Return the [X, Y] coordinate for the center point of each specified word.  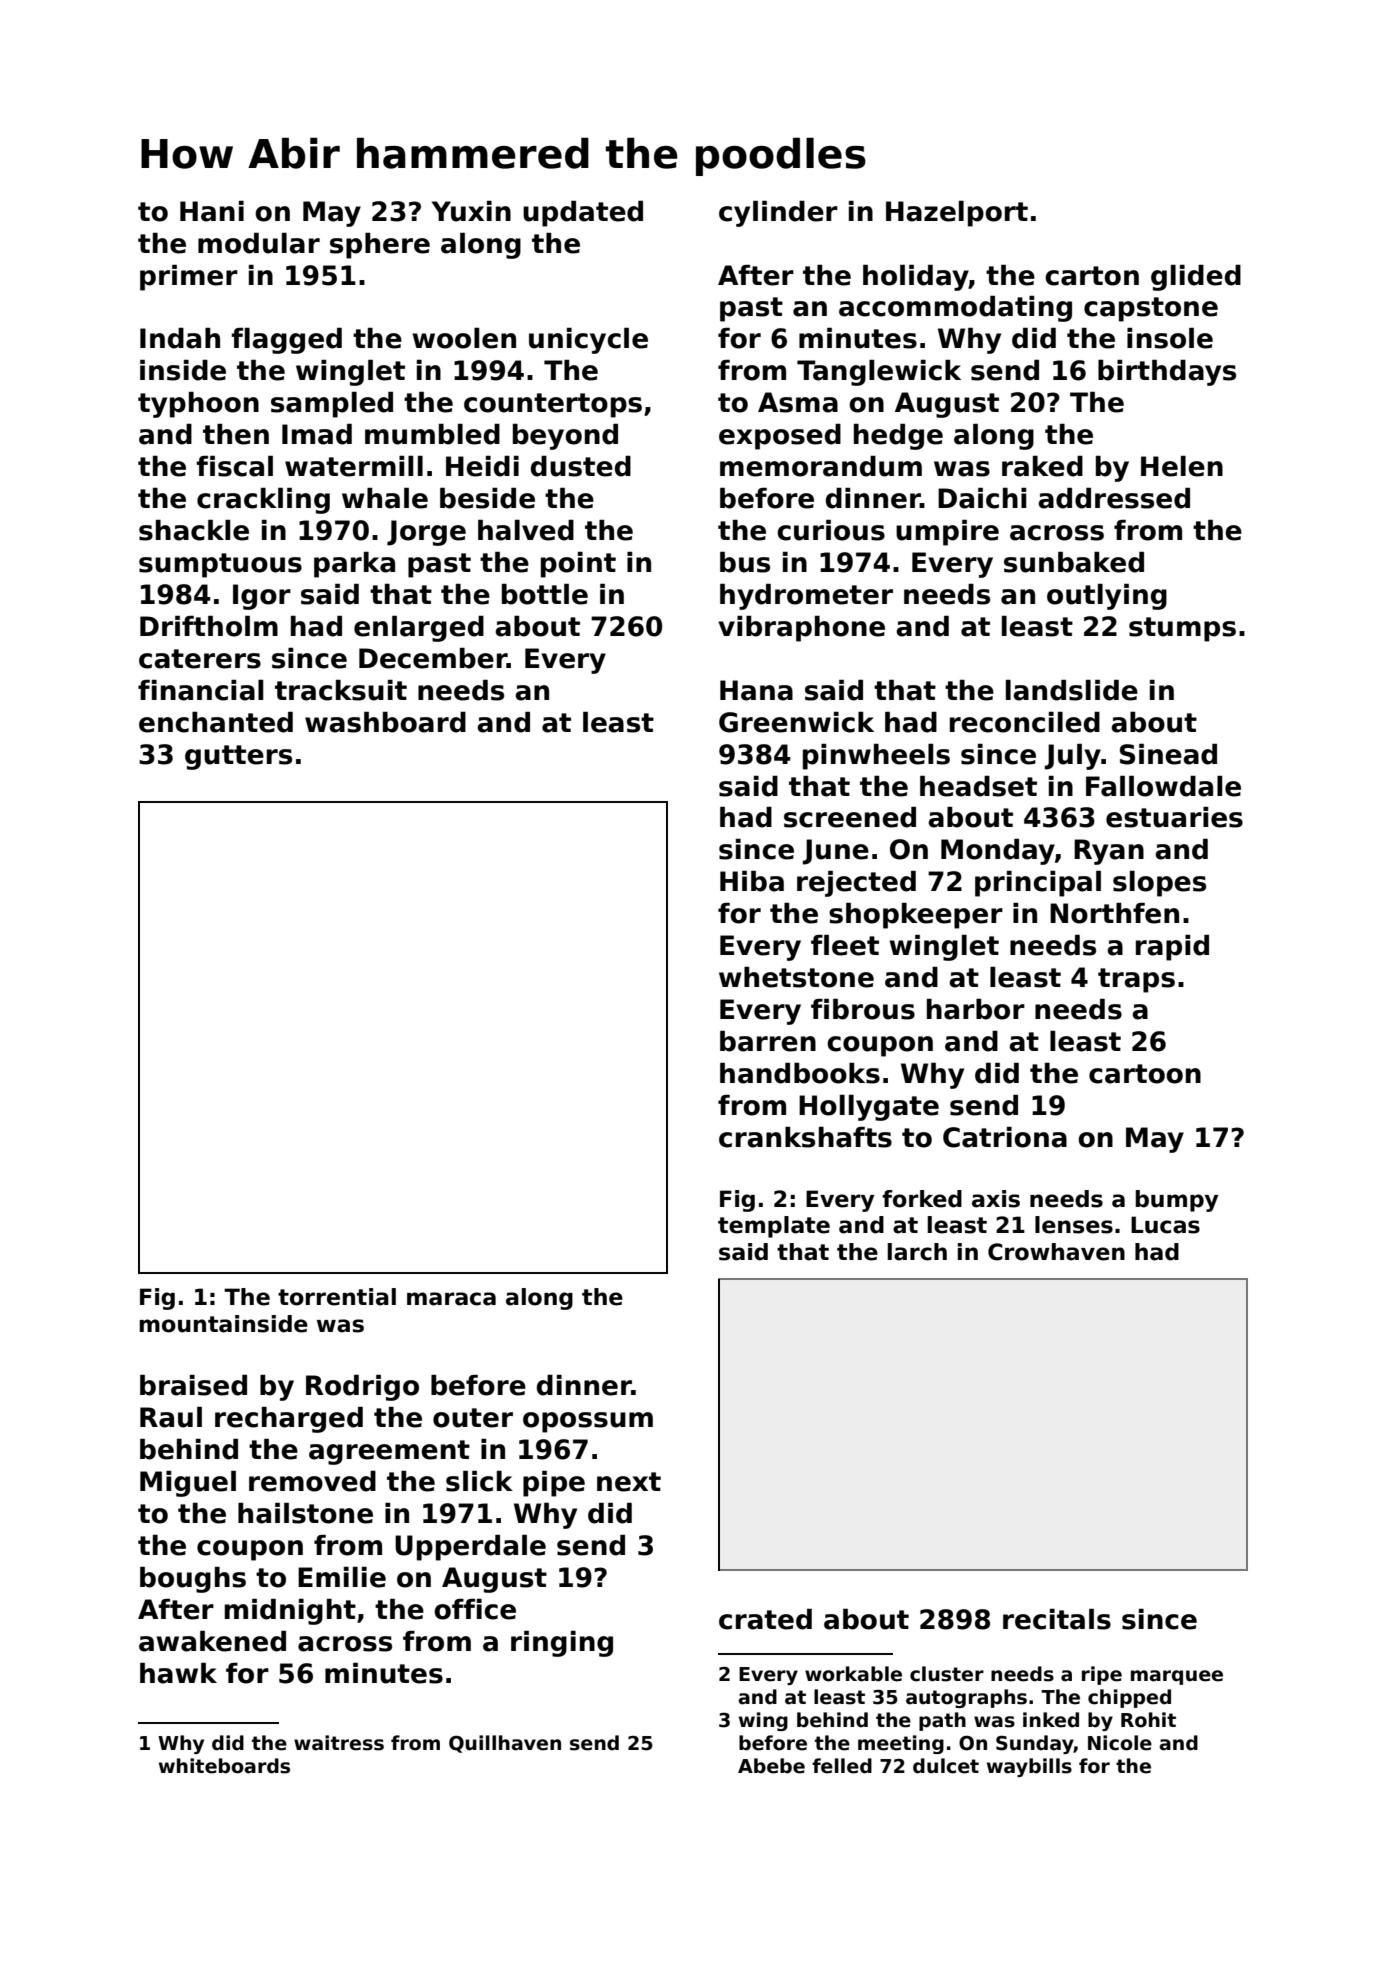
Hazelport [957, 214]
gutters [238, 757]
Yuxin [471, 211]
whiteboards [224, 1766]
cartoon [1145, 1074]
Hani [212, 211]
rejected [856, 884]
